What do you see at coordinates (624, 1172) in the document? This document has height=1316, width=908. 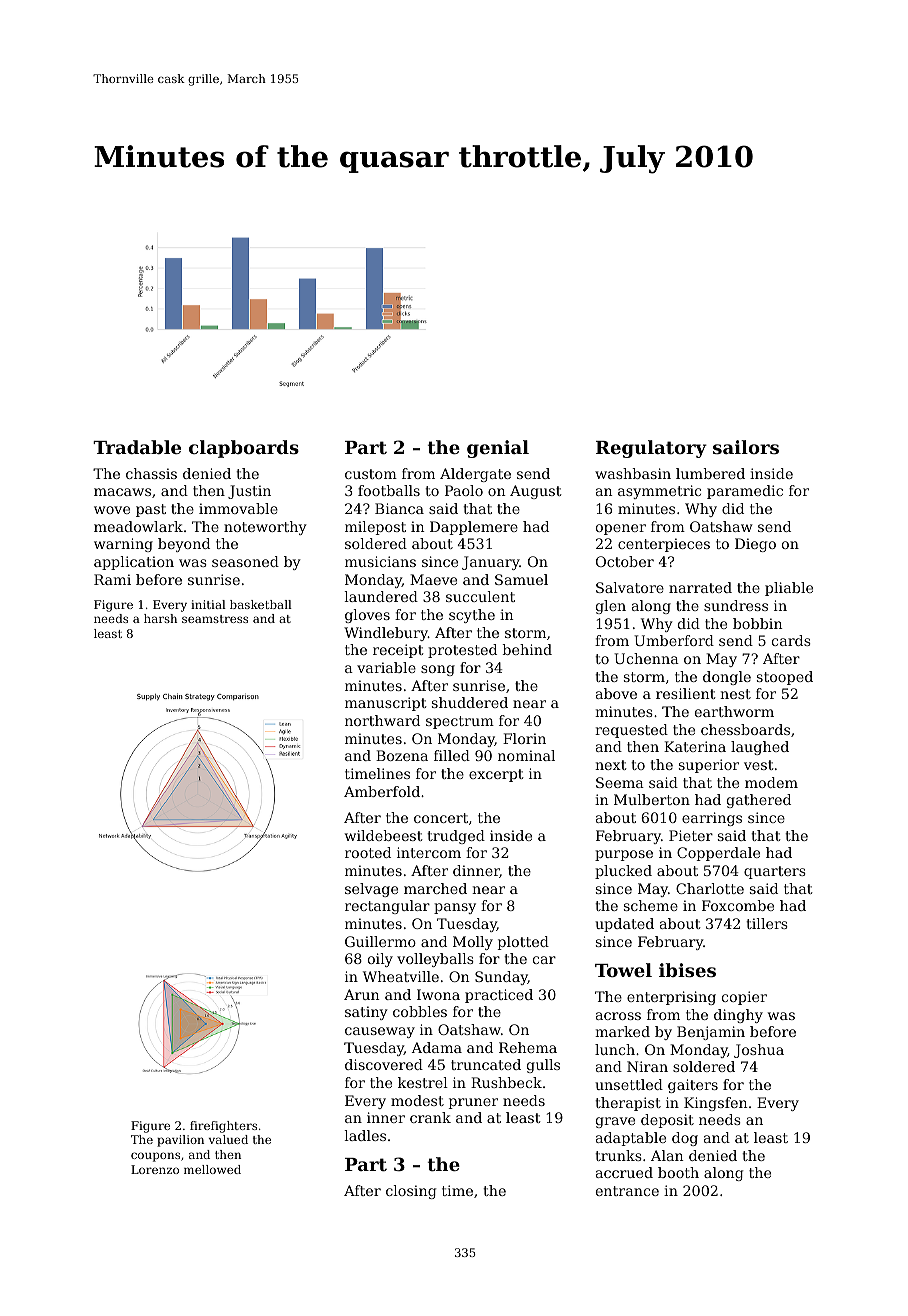 I see `accrued` at bounding box center [624, 1172].
